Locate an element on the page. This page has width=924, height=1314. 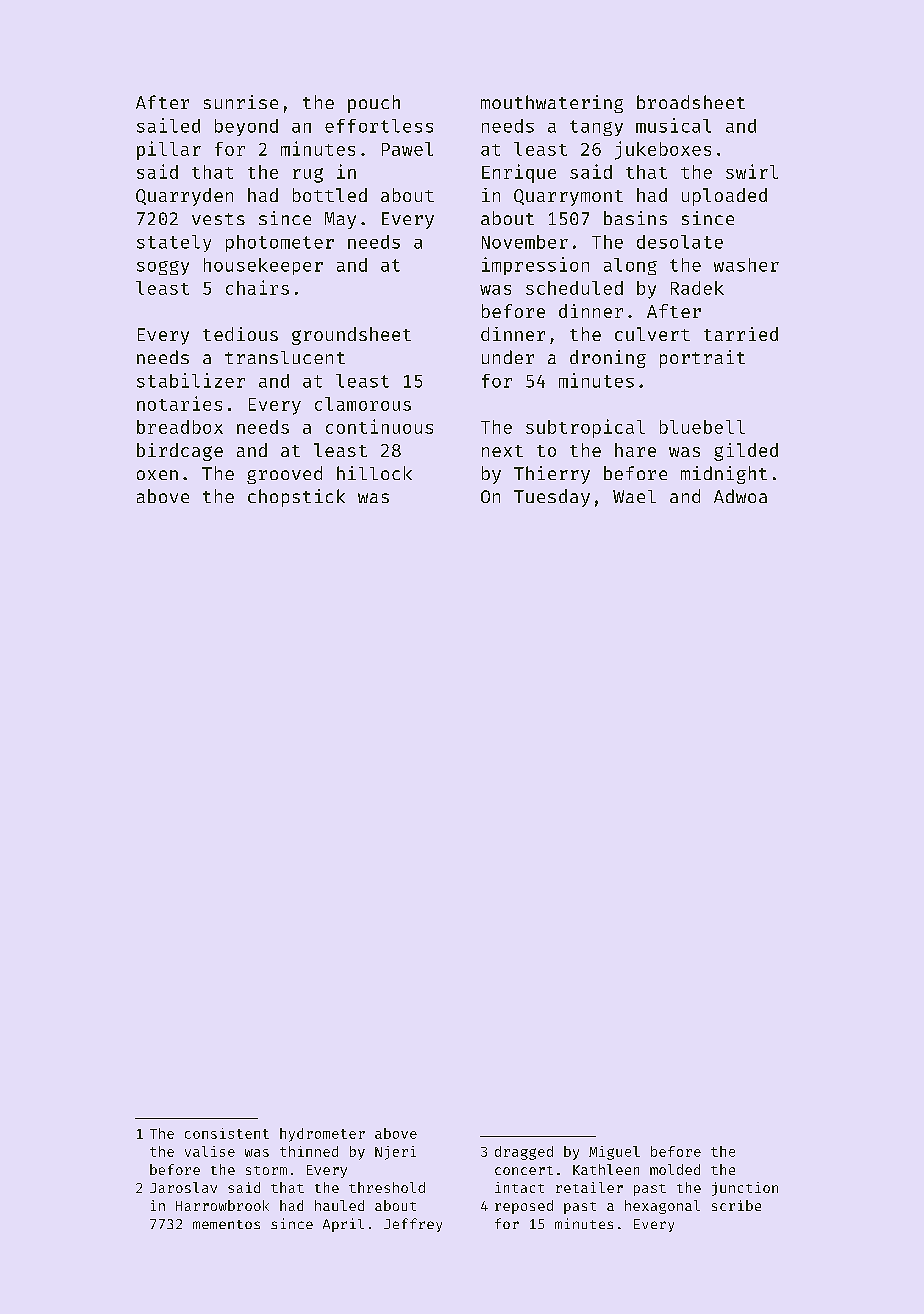
Njeri is located at coordinates (395, 1153).
